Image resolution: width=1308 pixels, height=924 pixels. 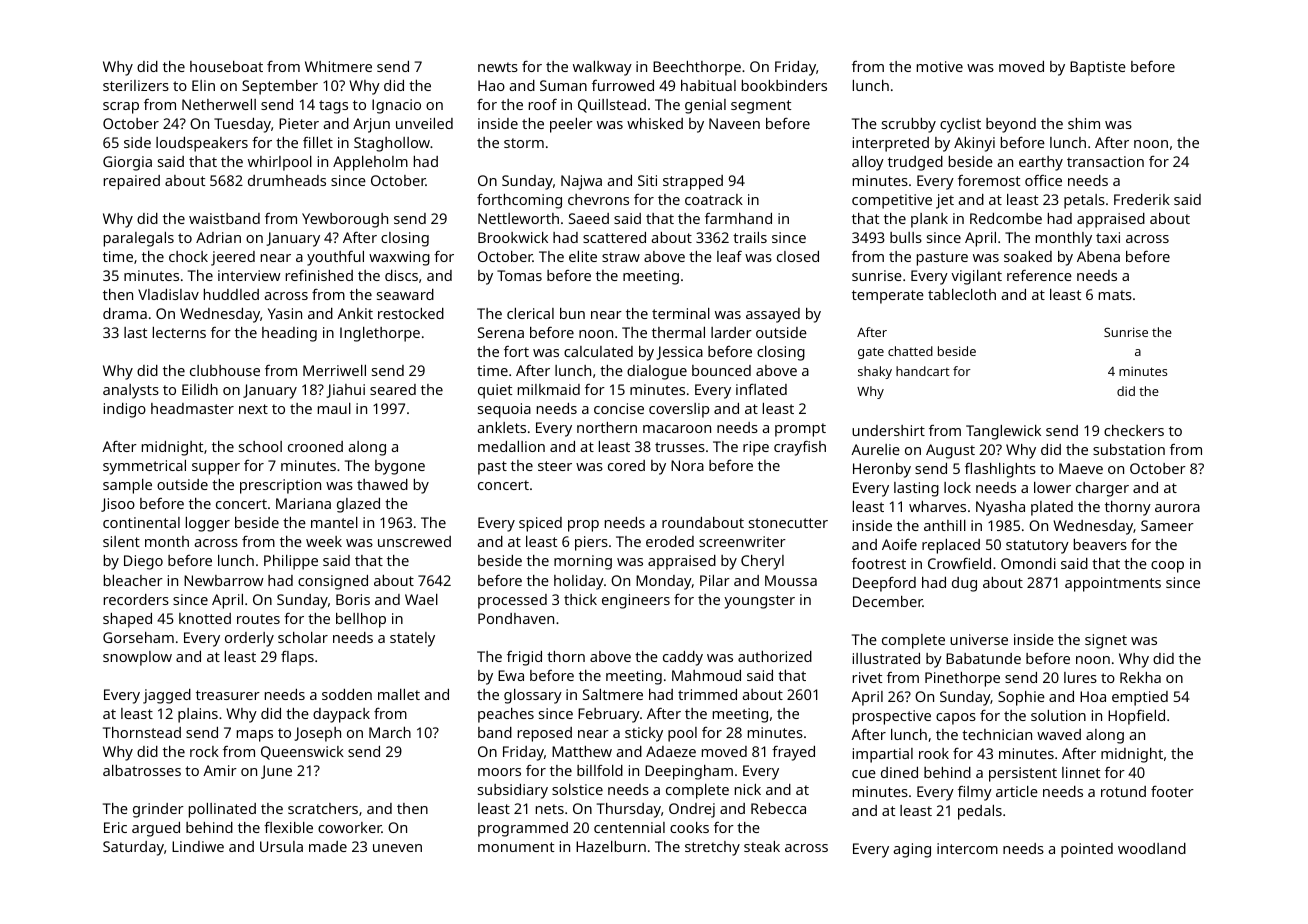 I want to click on snowplow, so click(x=137, y=658).
